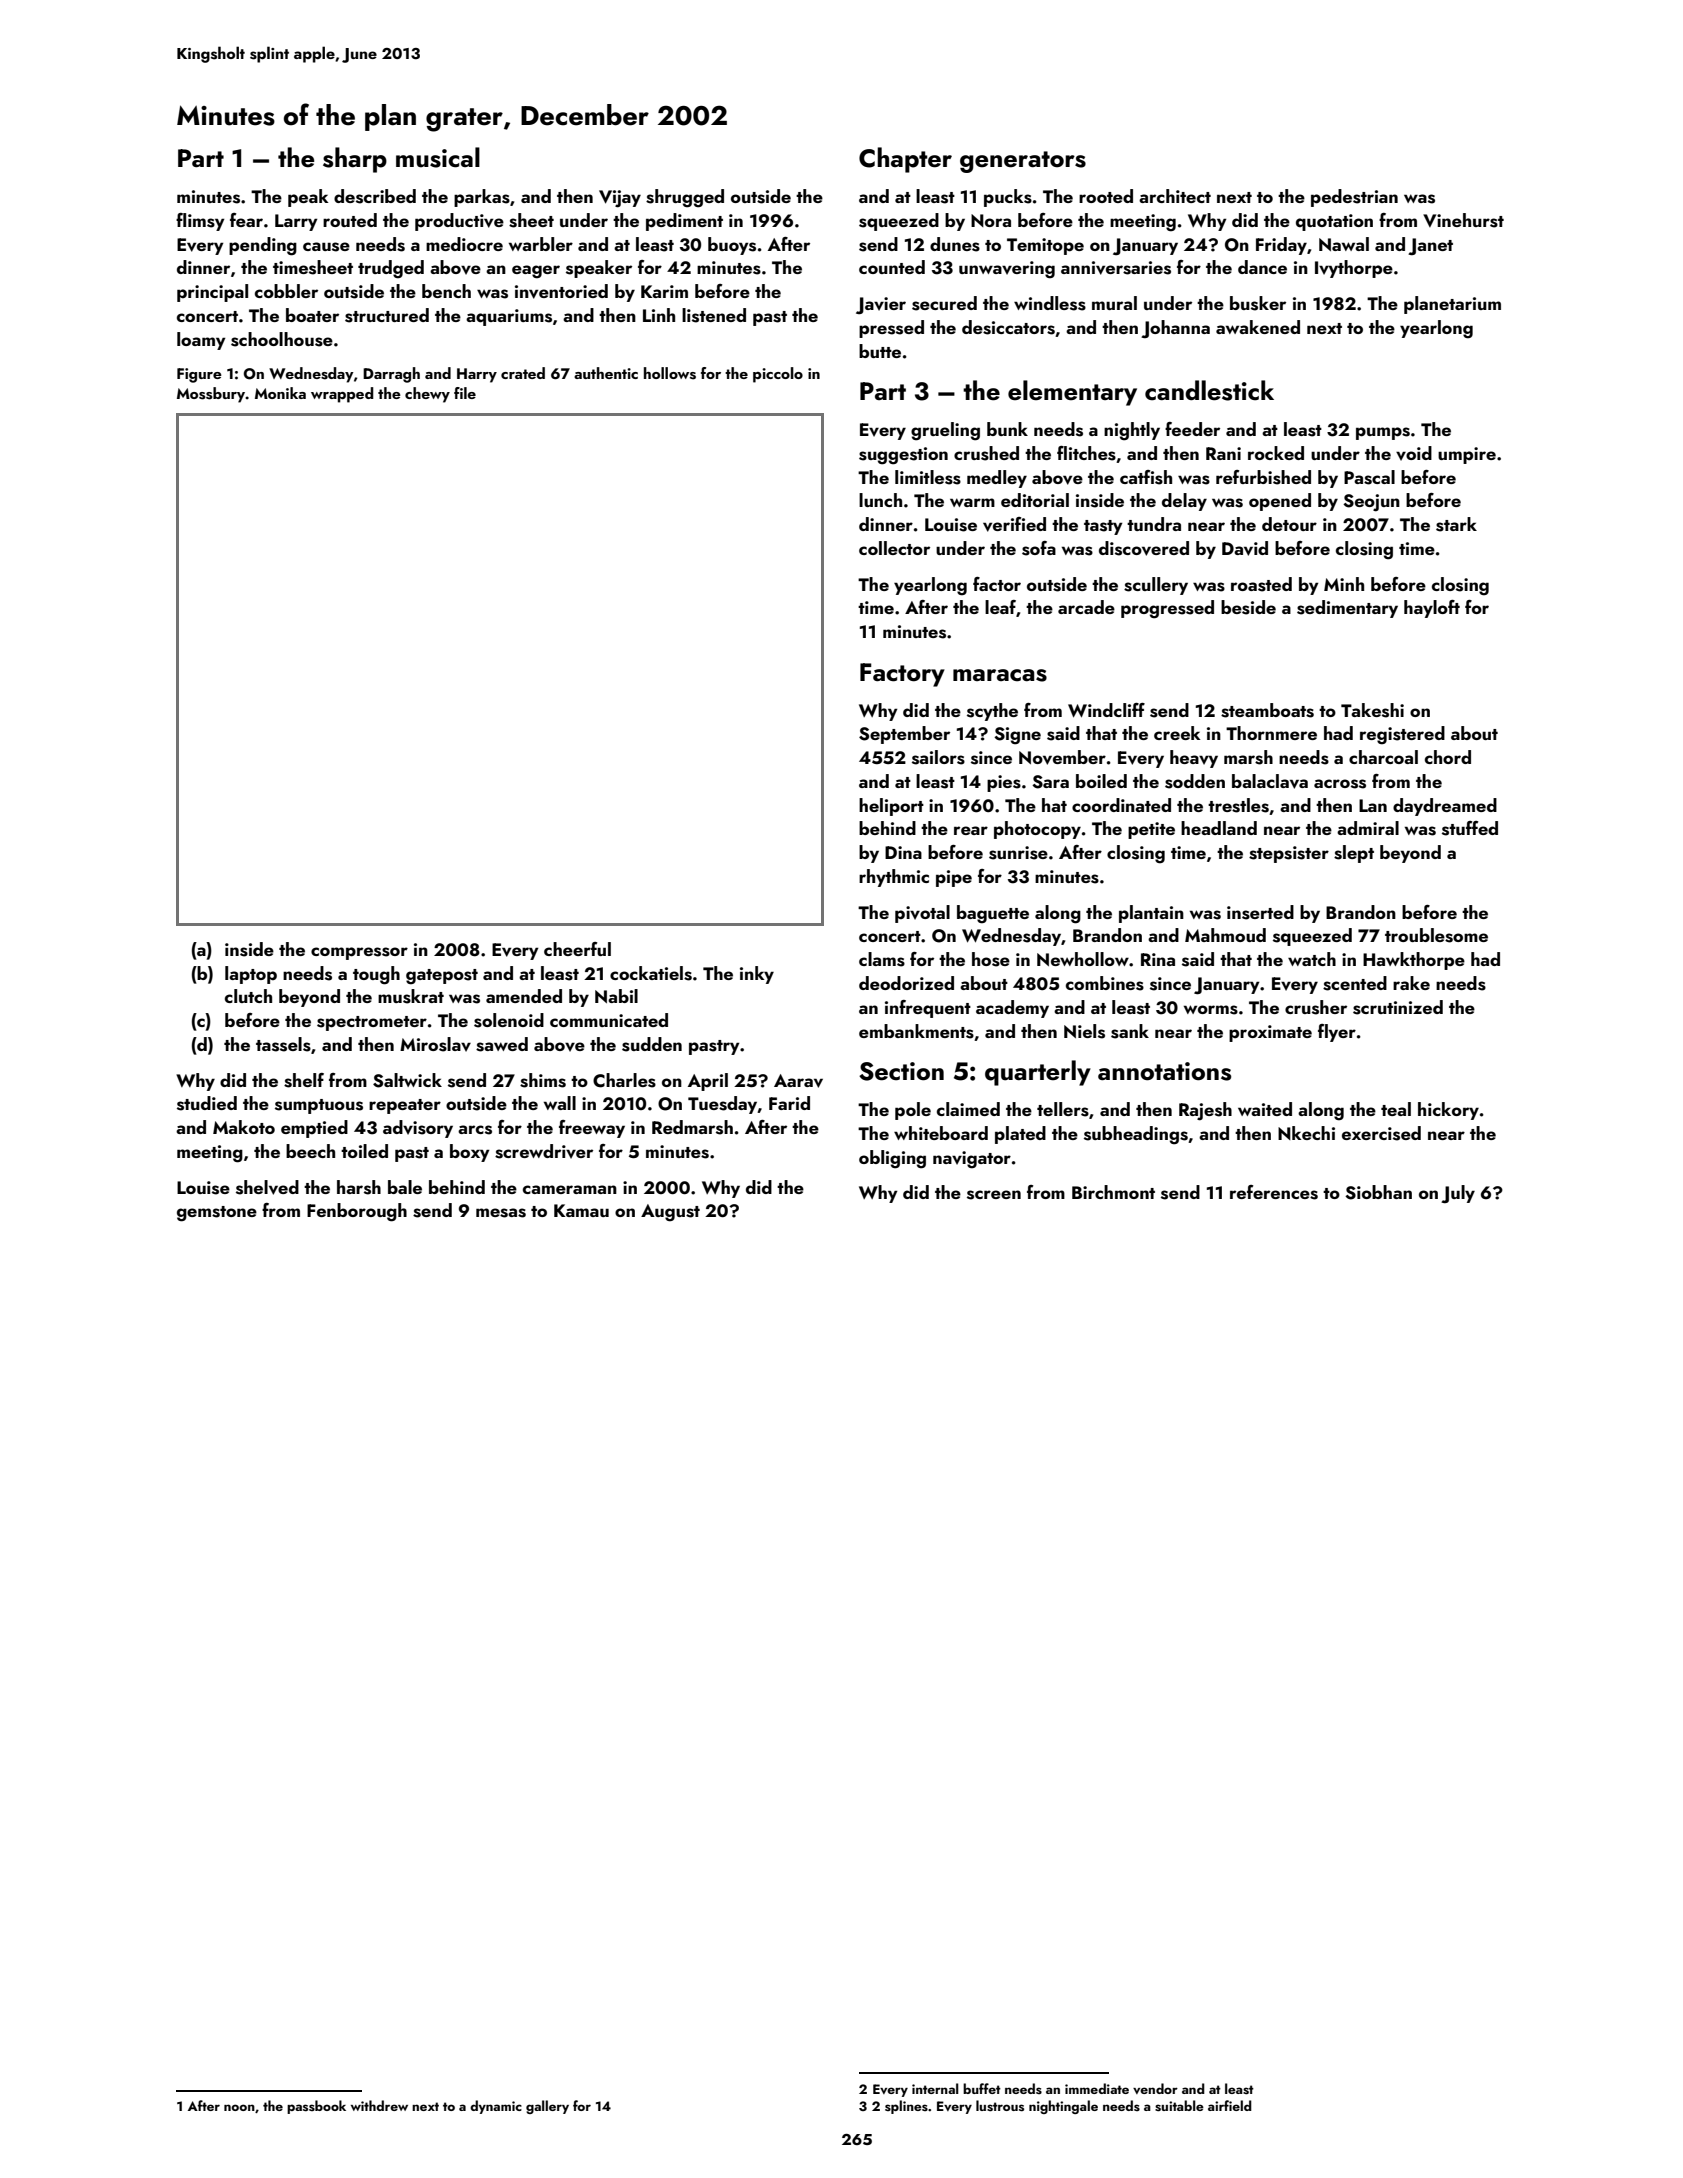  What do you see at coordinates (239, 2107) in the screenshot?
I see `noon` at bounding box center [239, 2107].
